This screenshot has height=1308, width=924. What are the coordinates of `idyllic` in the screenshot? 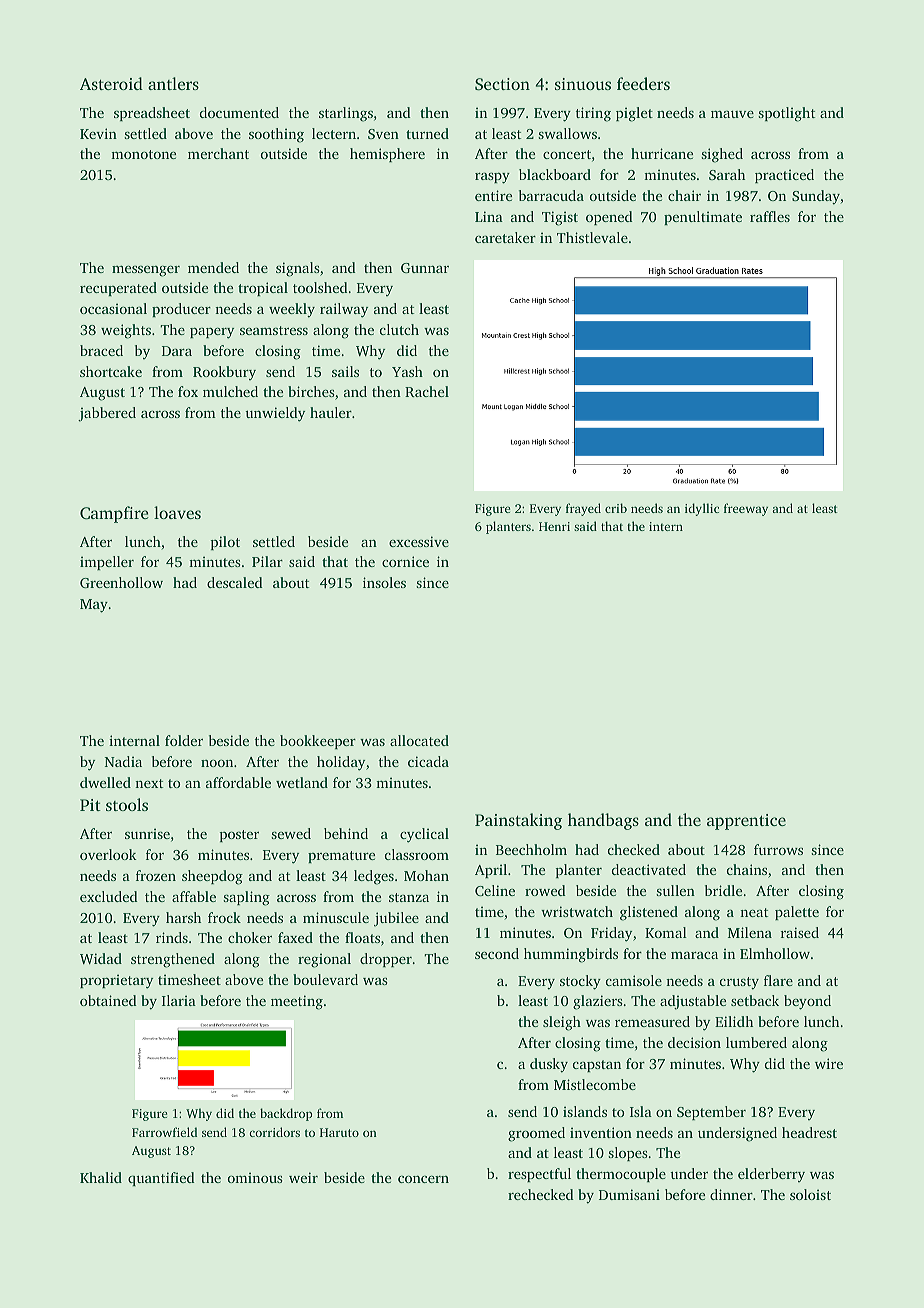 It's located at (702, 509).
